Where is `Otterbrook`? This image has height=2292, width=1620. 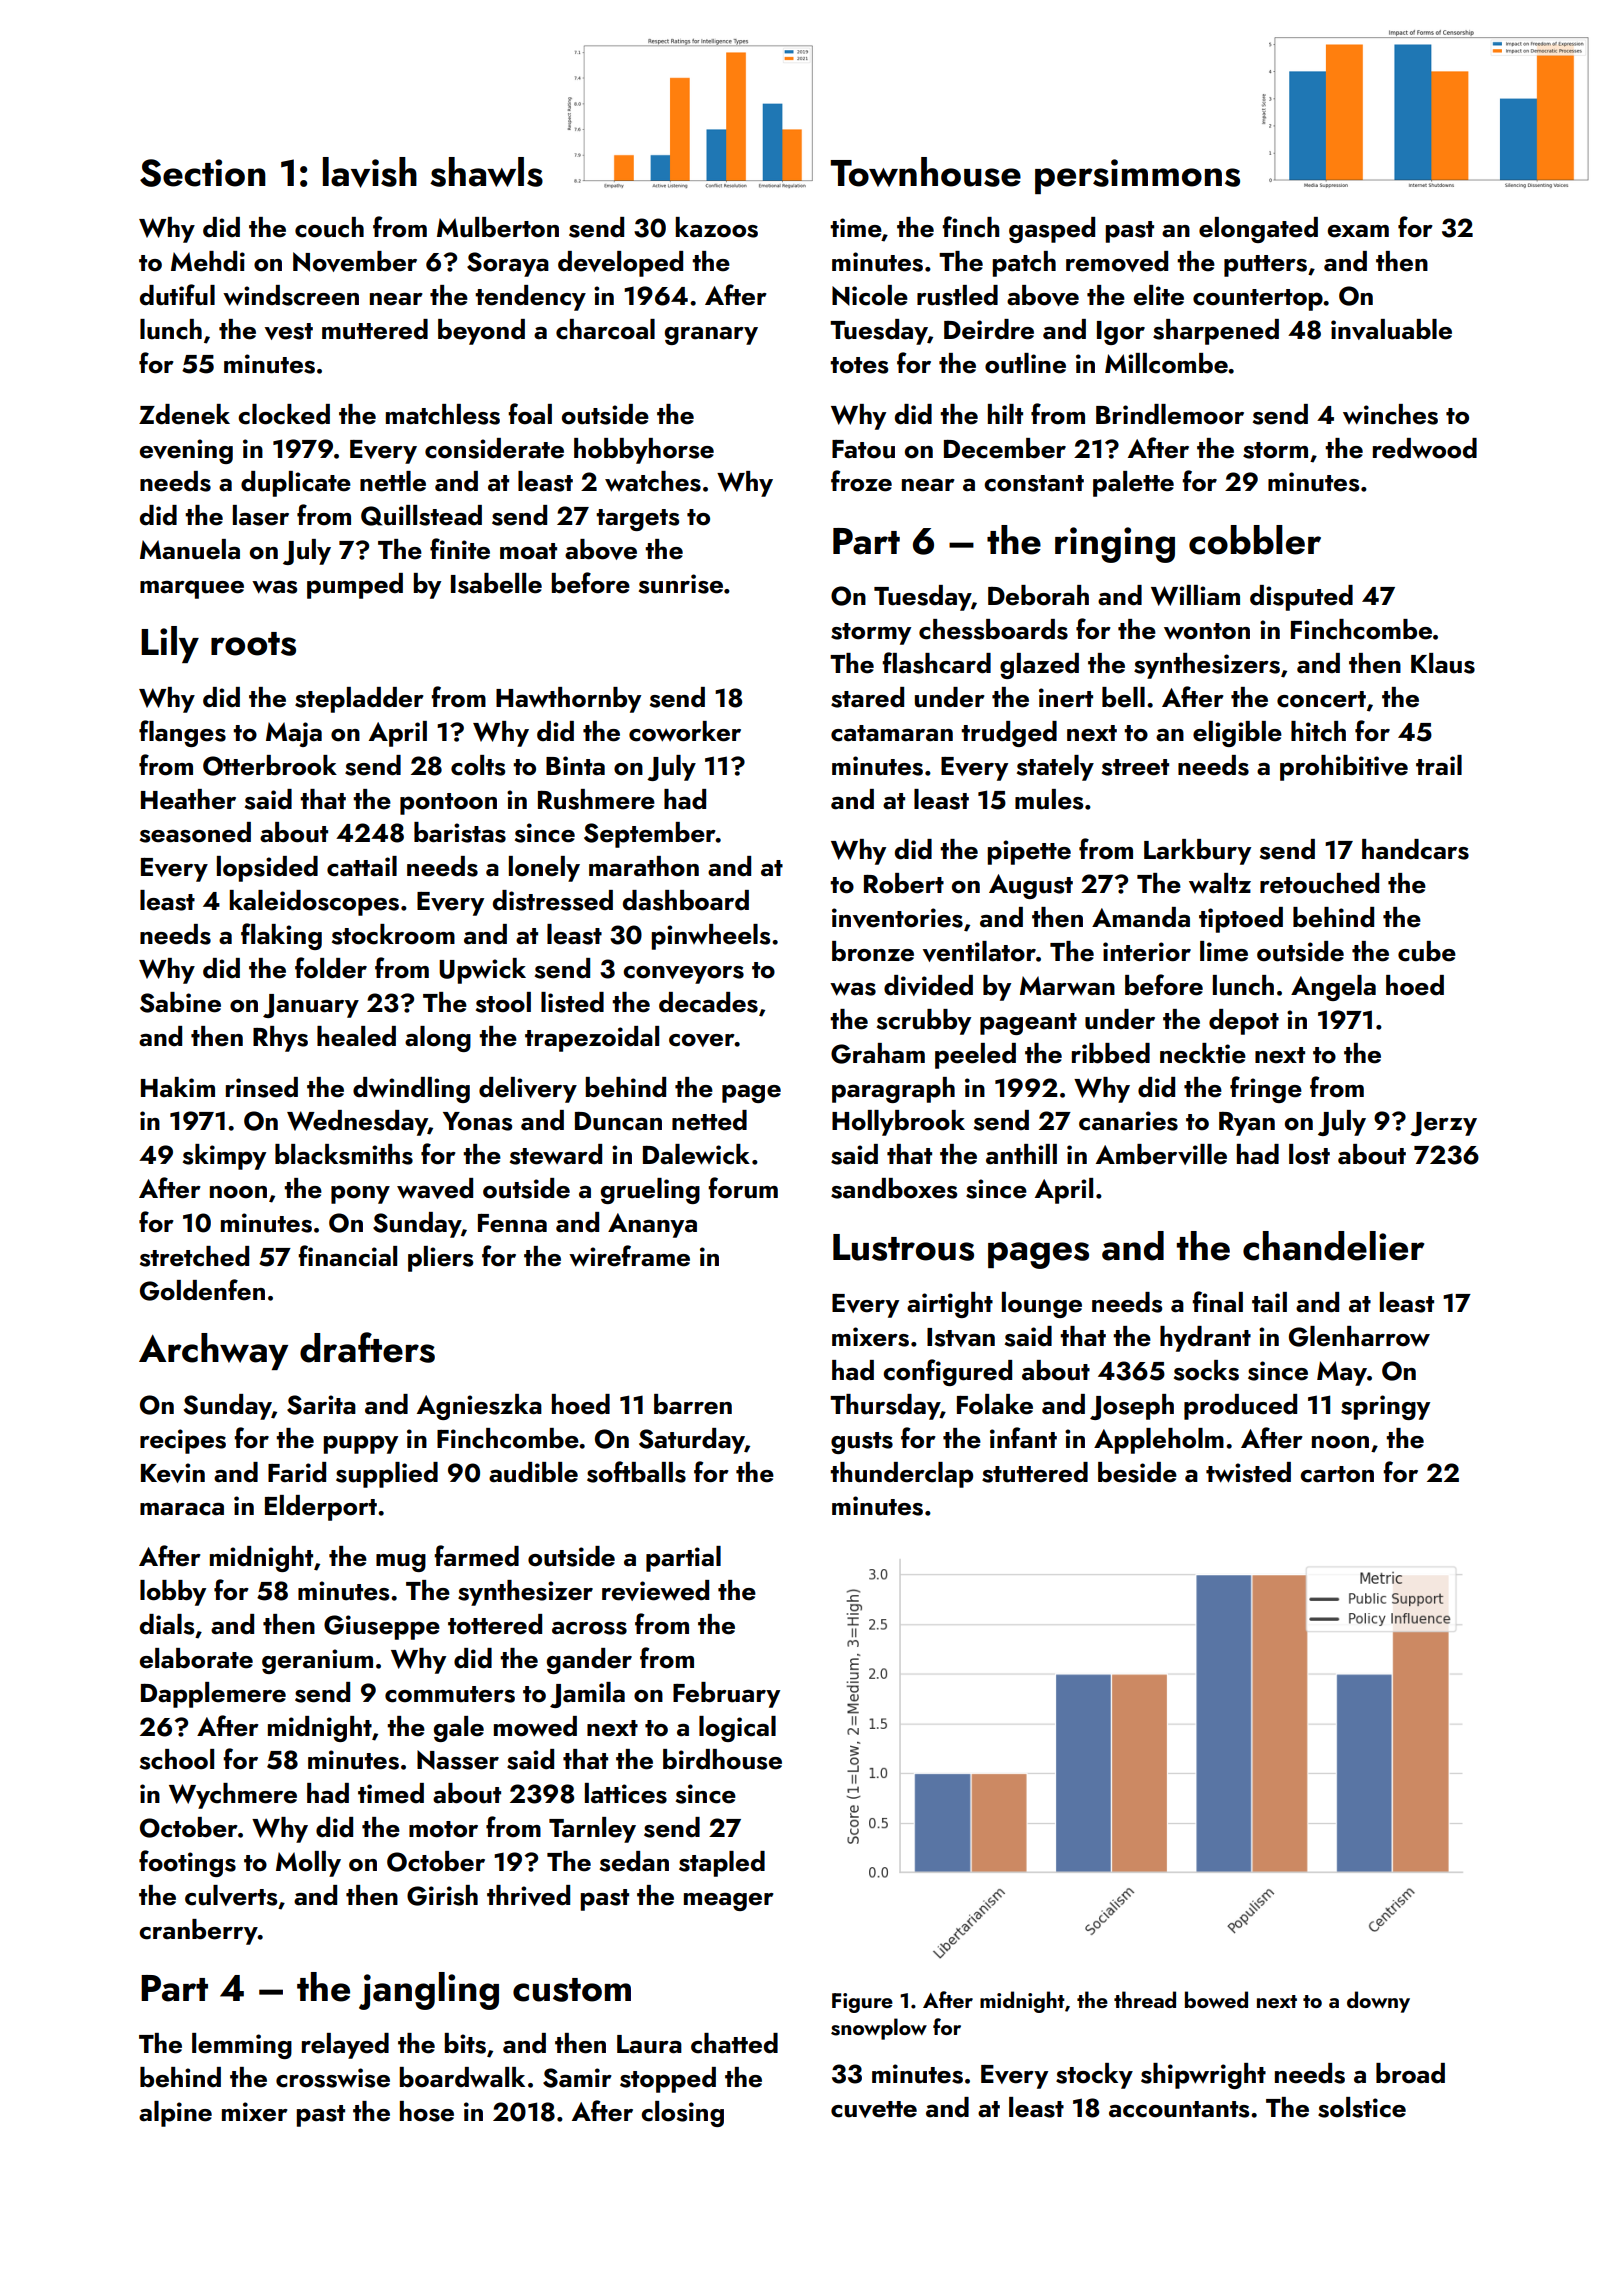 Otterbrook is located at coordinates (270, 765).
